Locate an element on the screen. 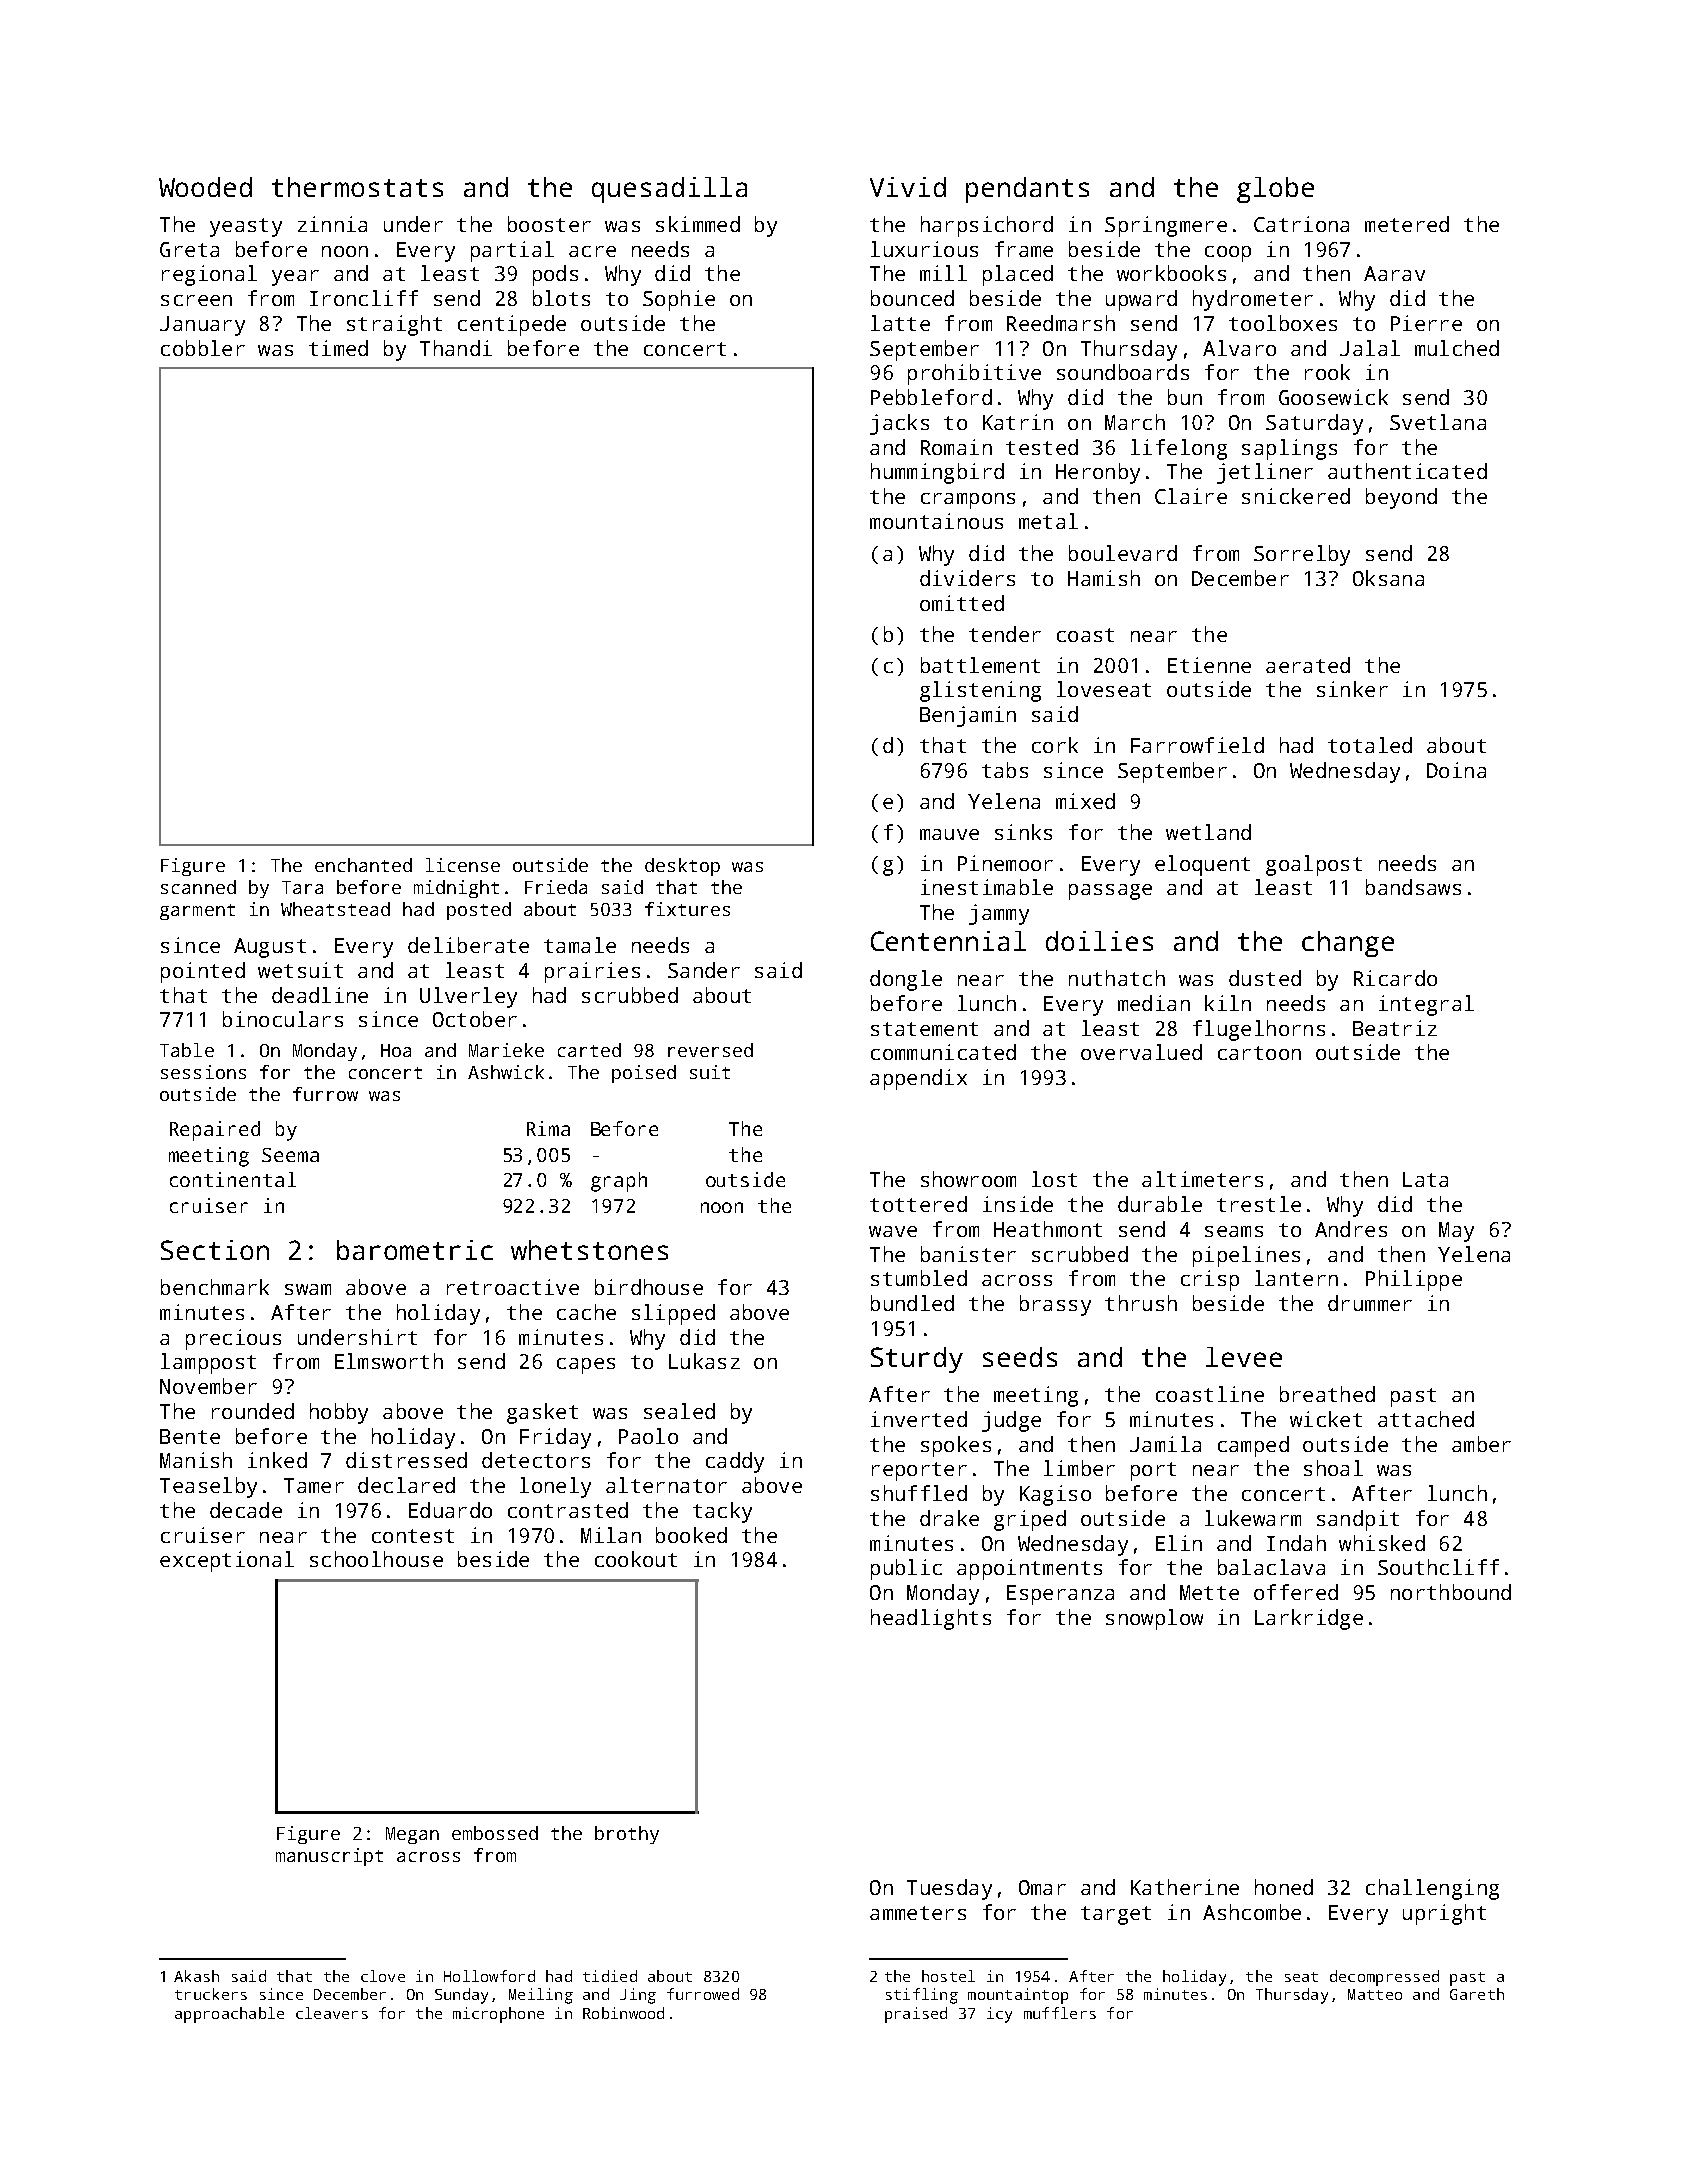  jacks is located at coordinates (899, 424).
